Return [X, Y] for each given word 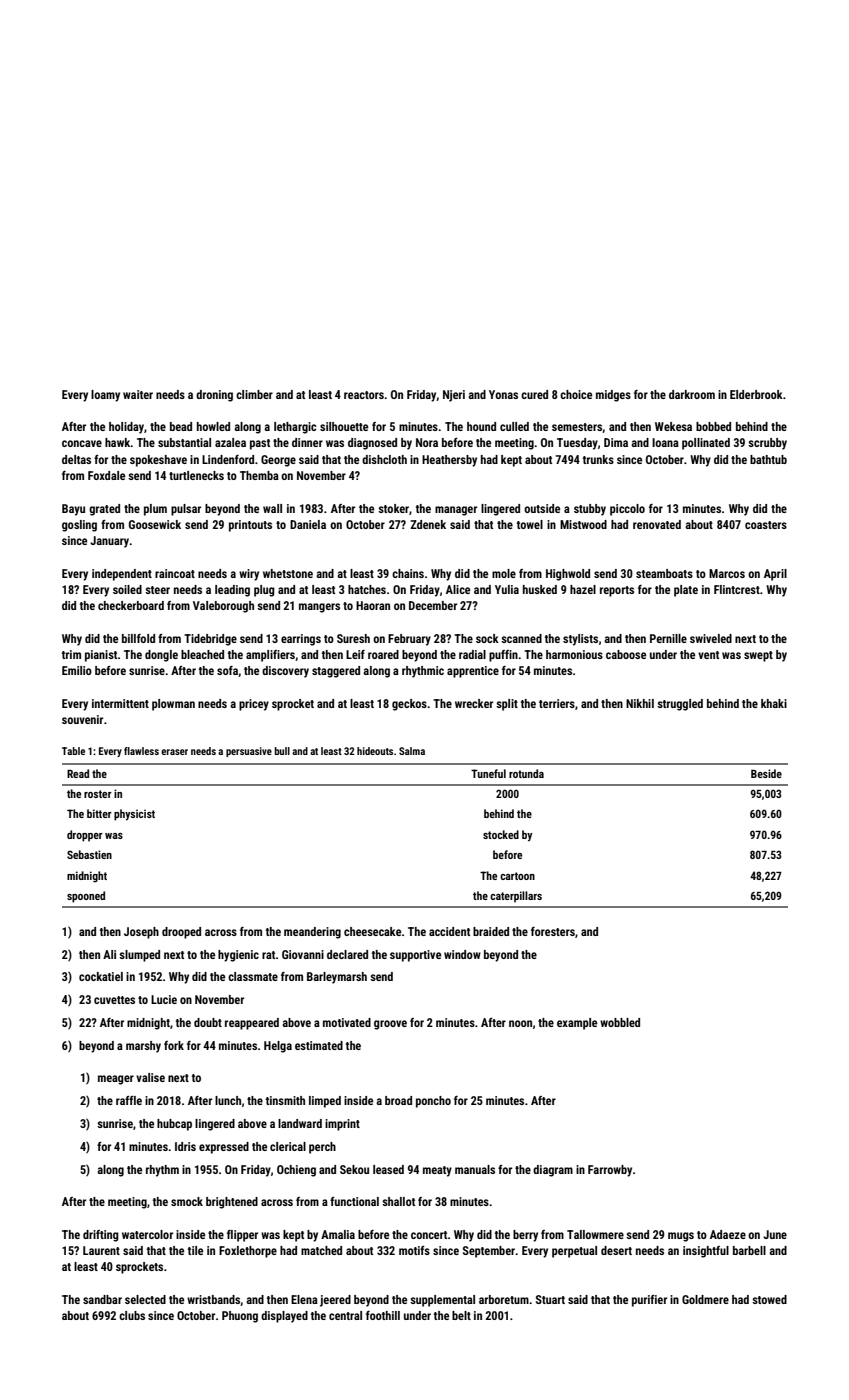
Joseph [141, 933]
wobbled [620, 1022]
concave [82, 443]
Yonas [503, 394]
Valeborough [223, 607]
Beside [766, 773]
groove [390, 1025]
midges [613, 396]
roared [383, 654]
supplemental [442, 1301]
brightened [232, 1203]
